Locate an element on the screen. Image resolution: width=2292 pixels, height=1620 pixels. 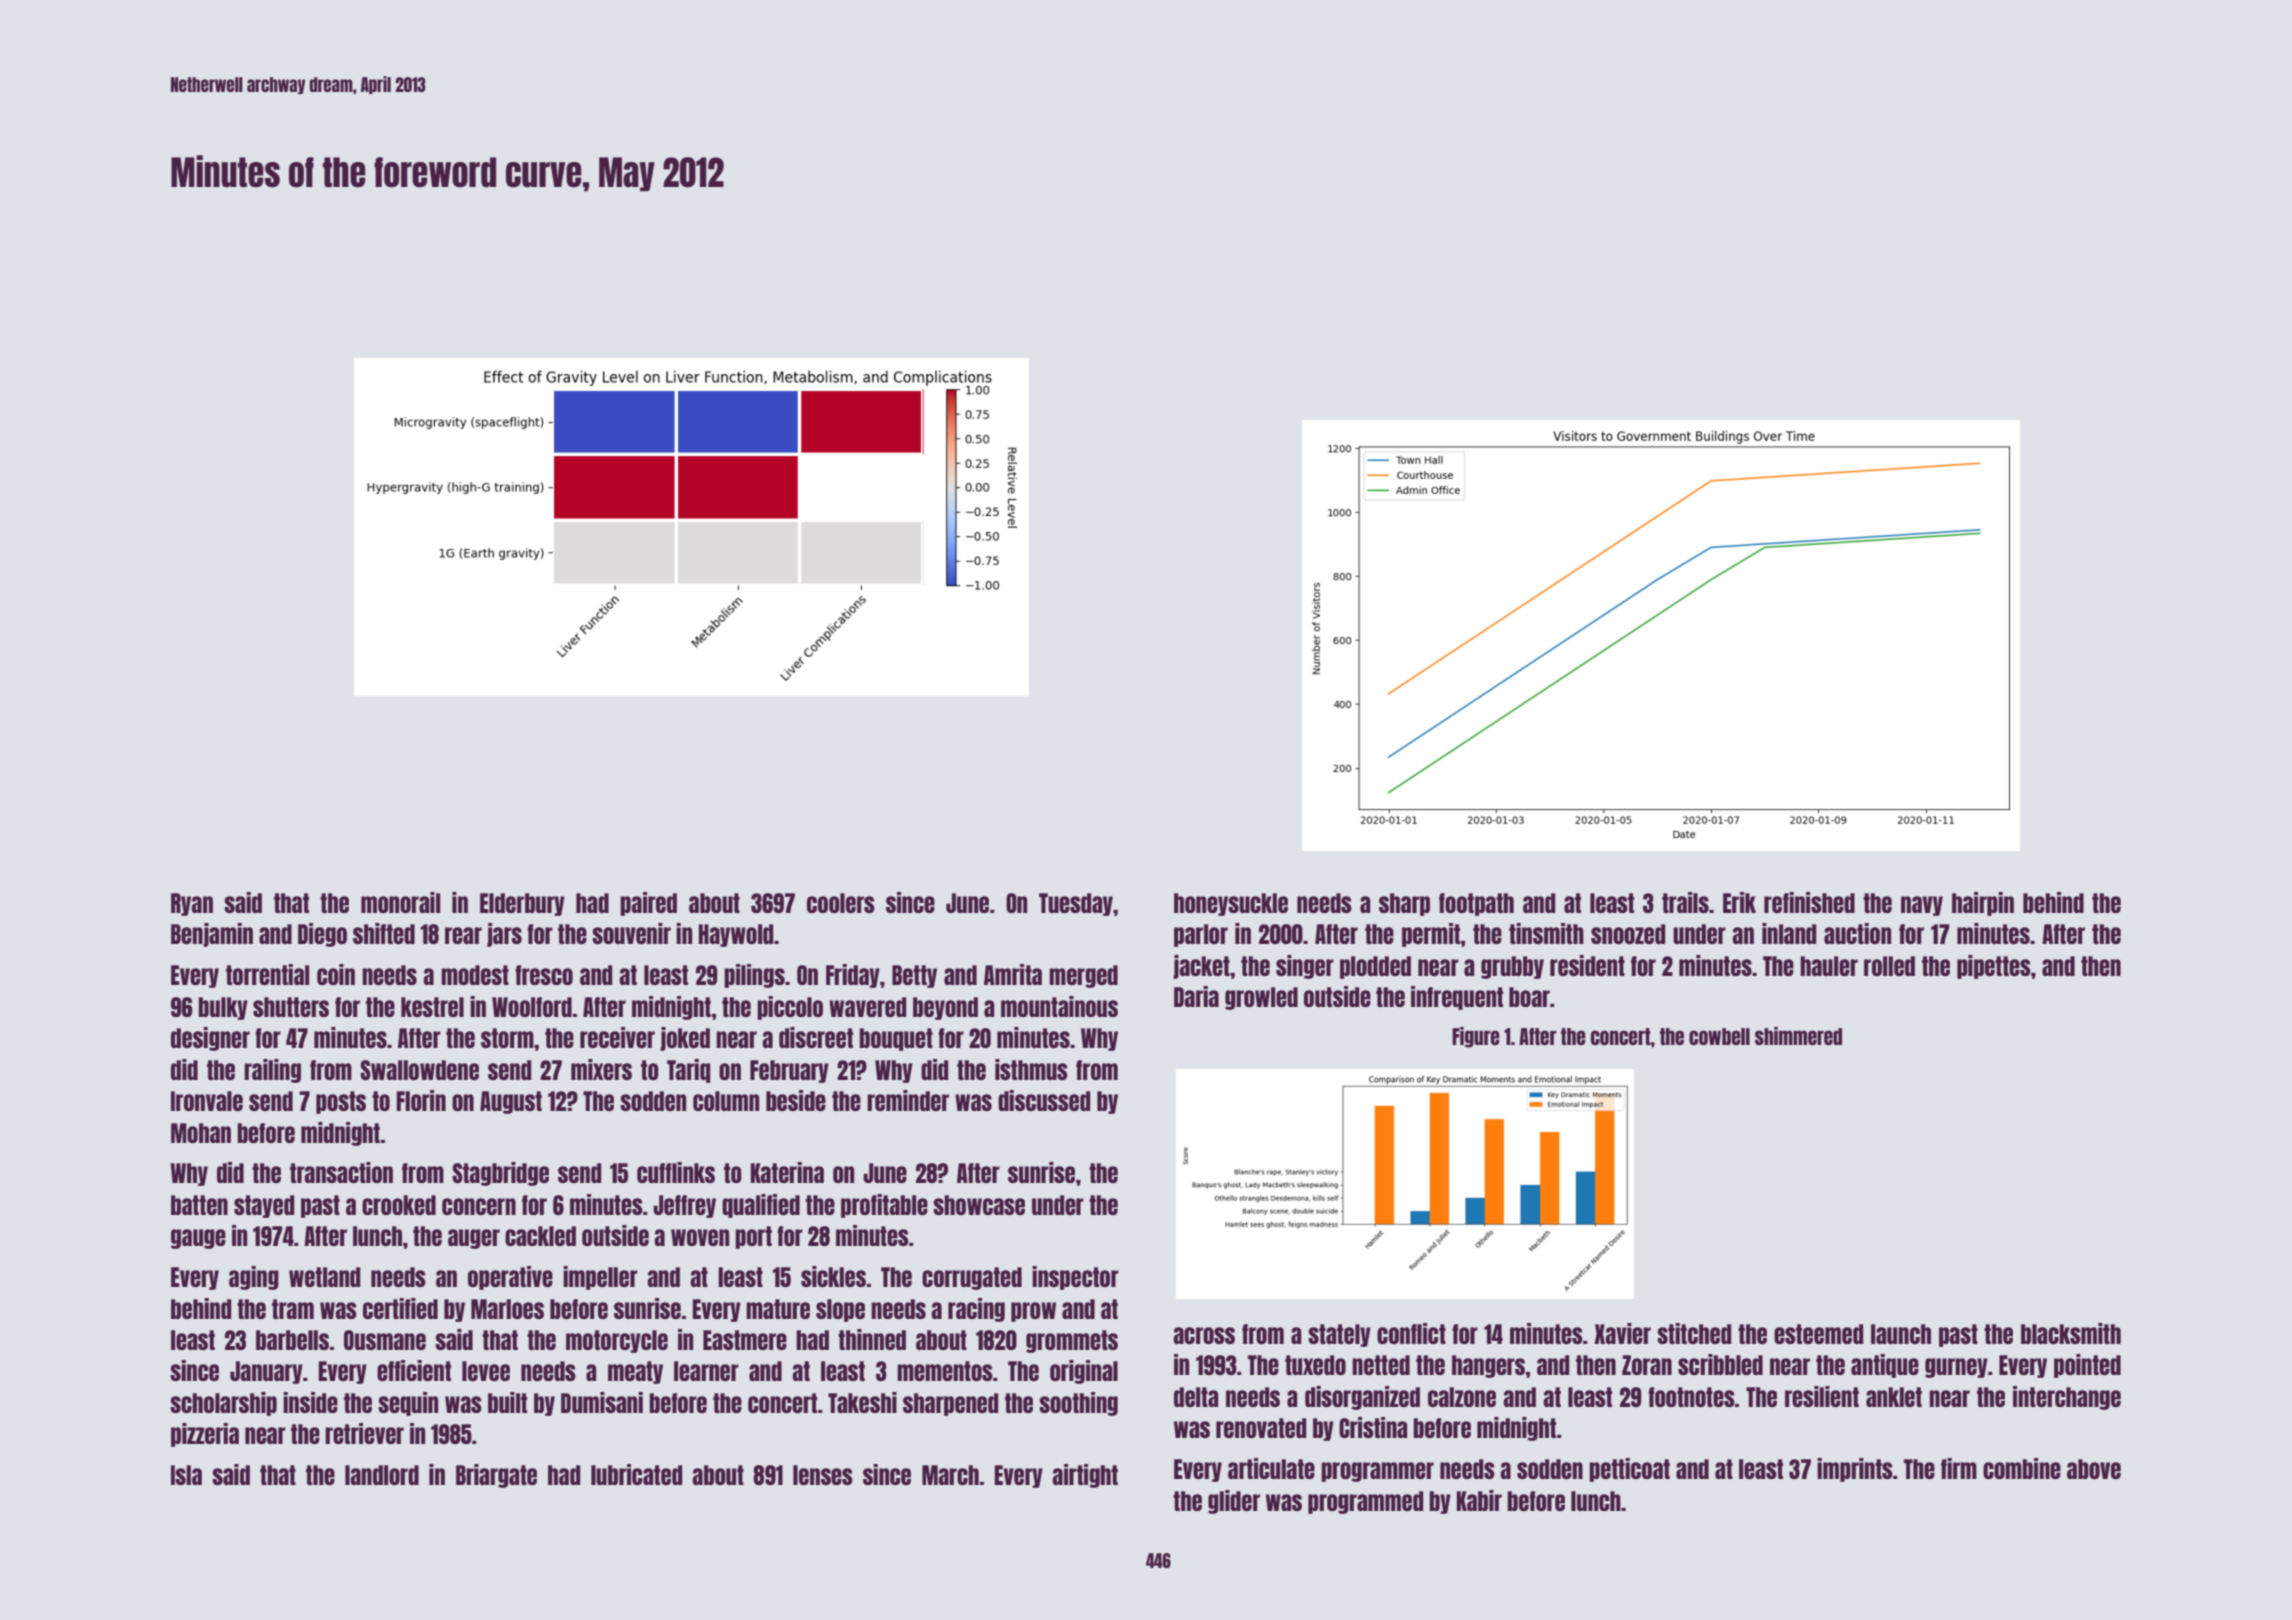
discussed is located at coordinates (1044, 1100).
